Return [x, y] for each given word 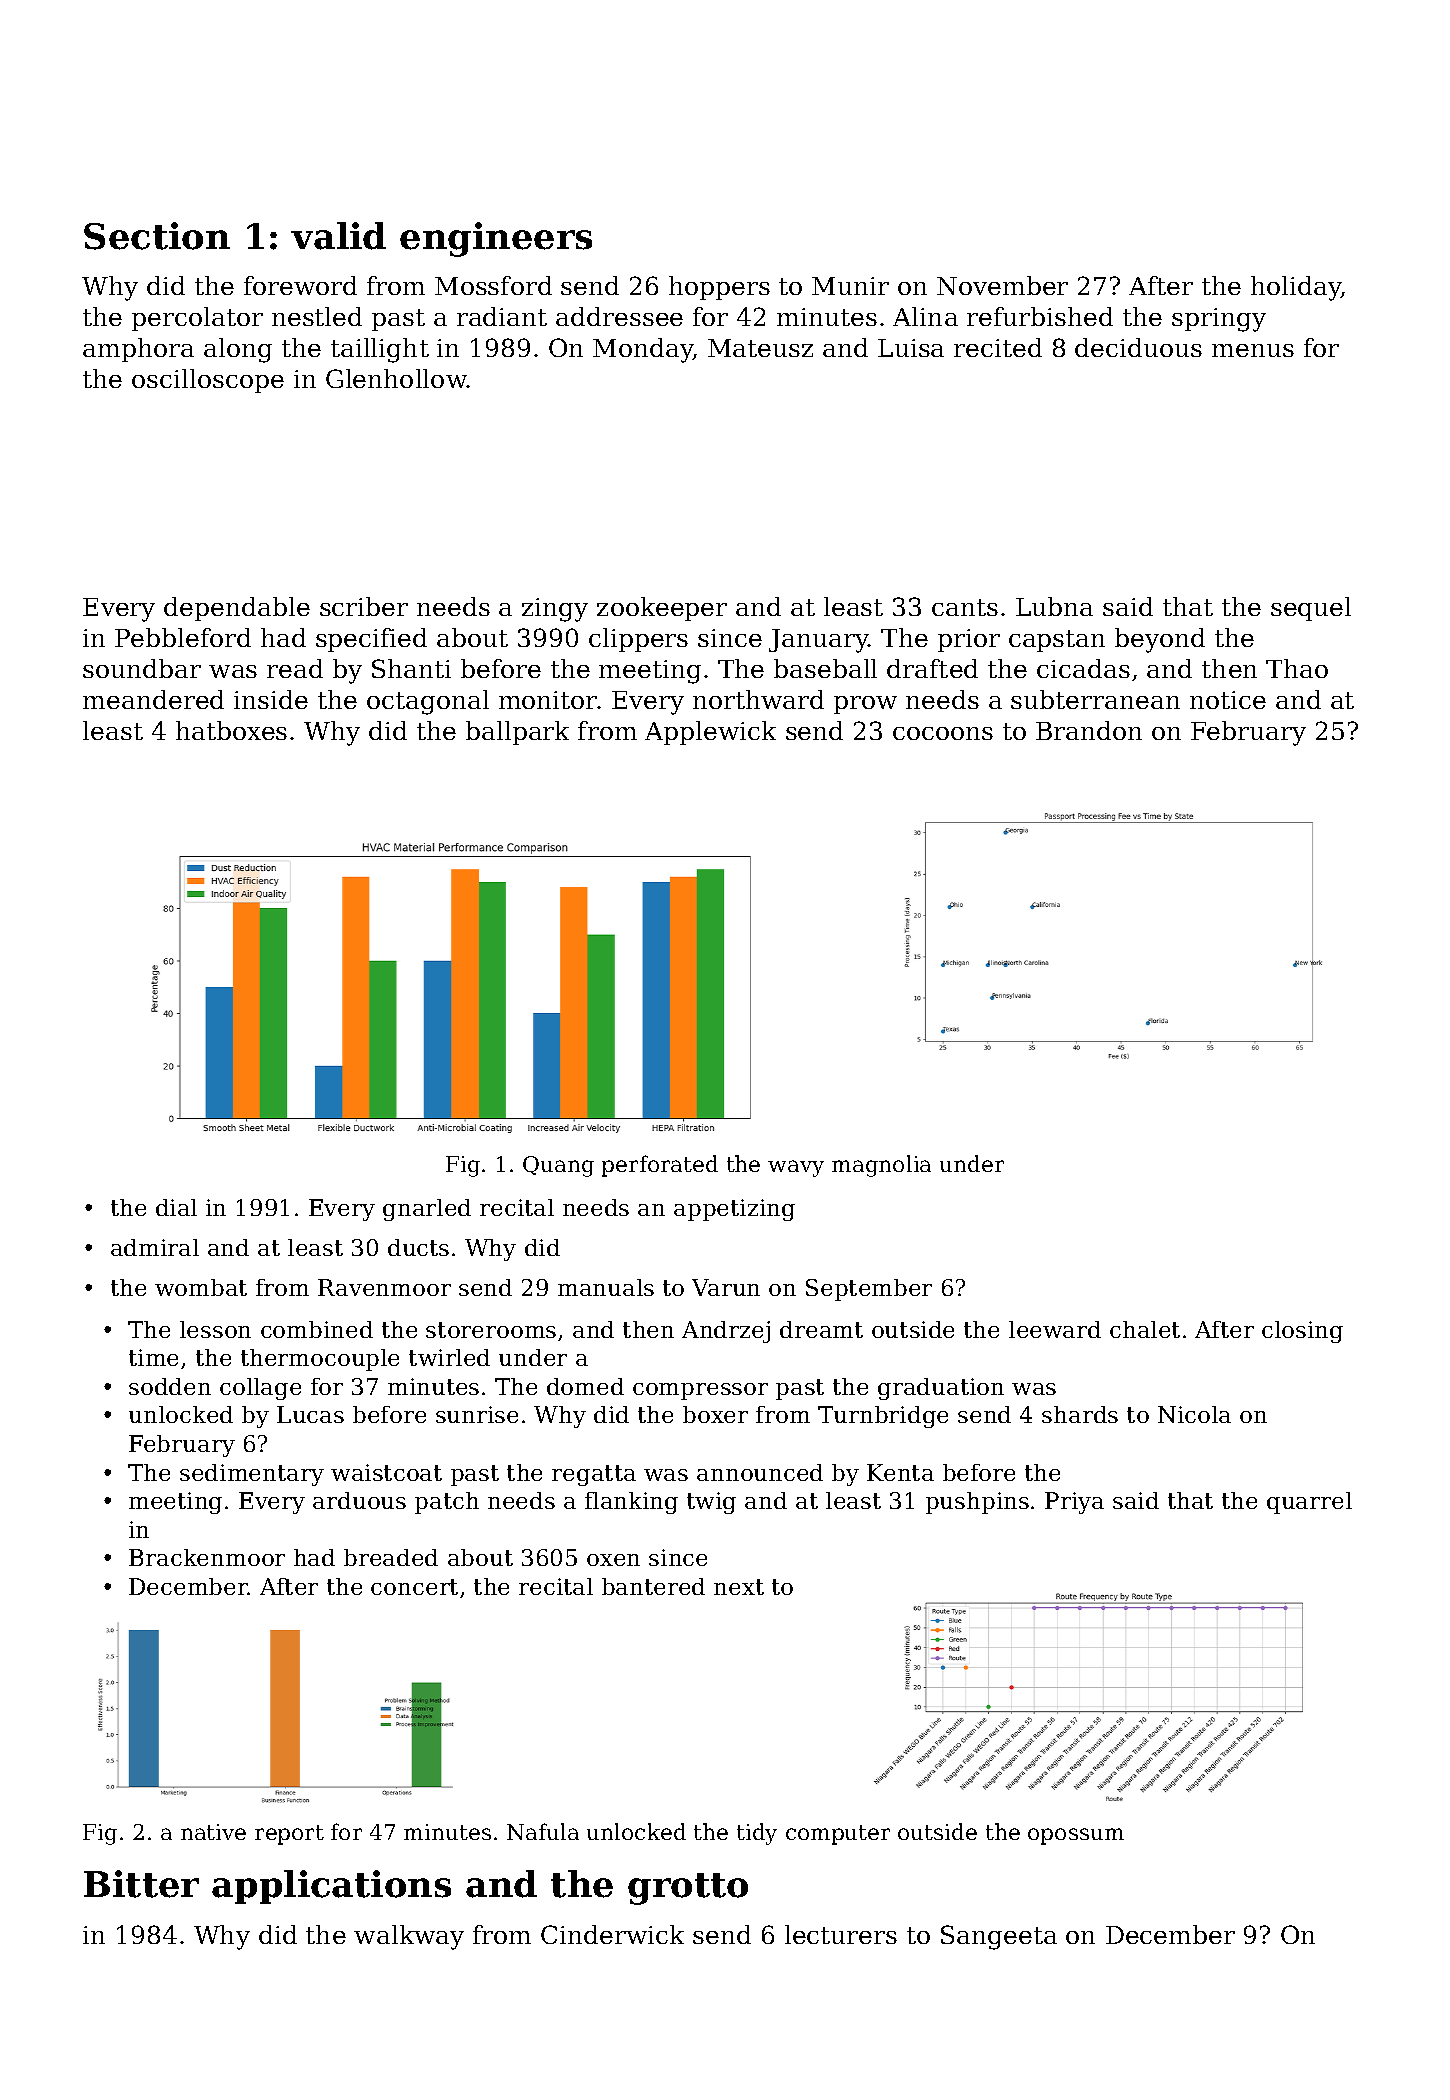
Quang [558, 1166]
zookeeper [662, 609]
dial [176, 1207]
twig [711, 1503]
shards [1080, 1414]
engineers [496, 239]
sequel [1311, 609]
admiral [155, 1247]
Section [157, 236]
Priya [1074, 1503]
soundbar [142, 668]
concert [414, 1587]
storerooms [491, 1330]
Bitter [141, 1884]
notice [1228, 700]
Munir [850, 286]
